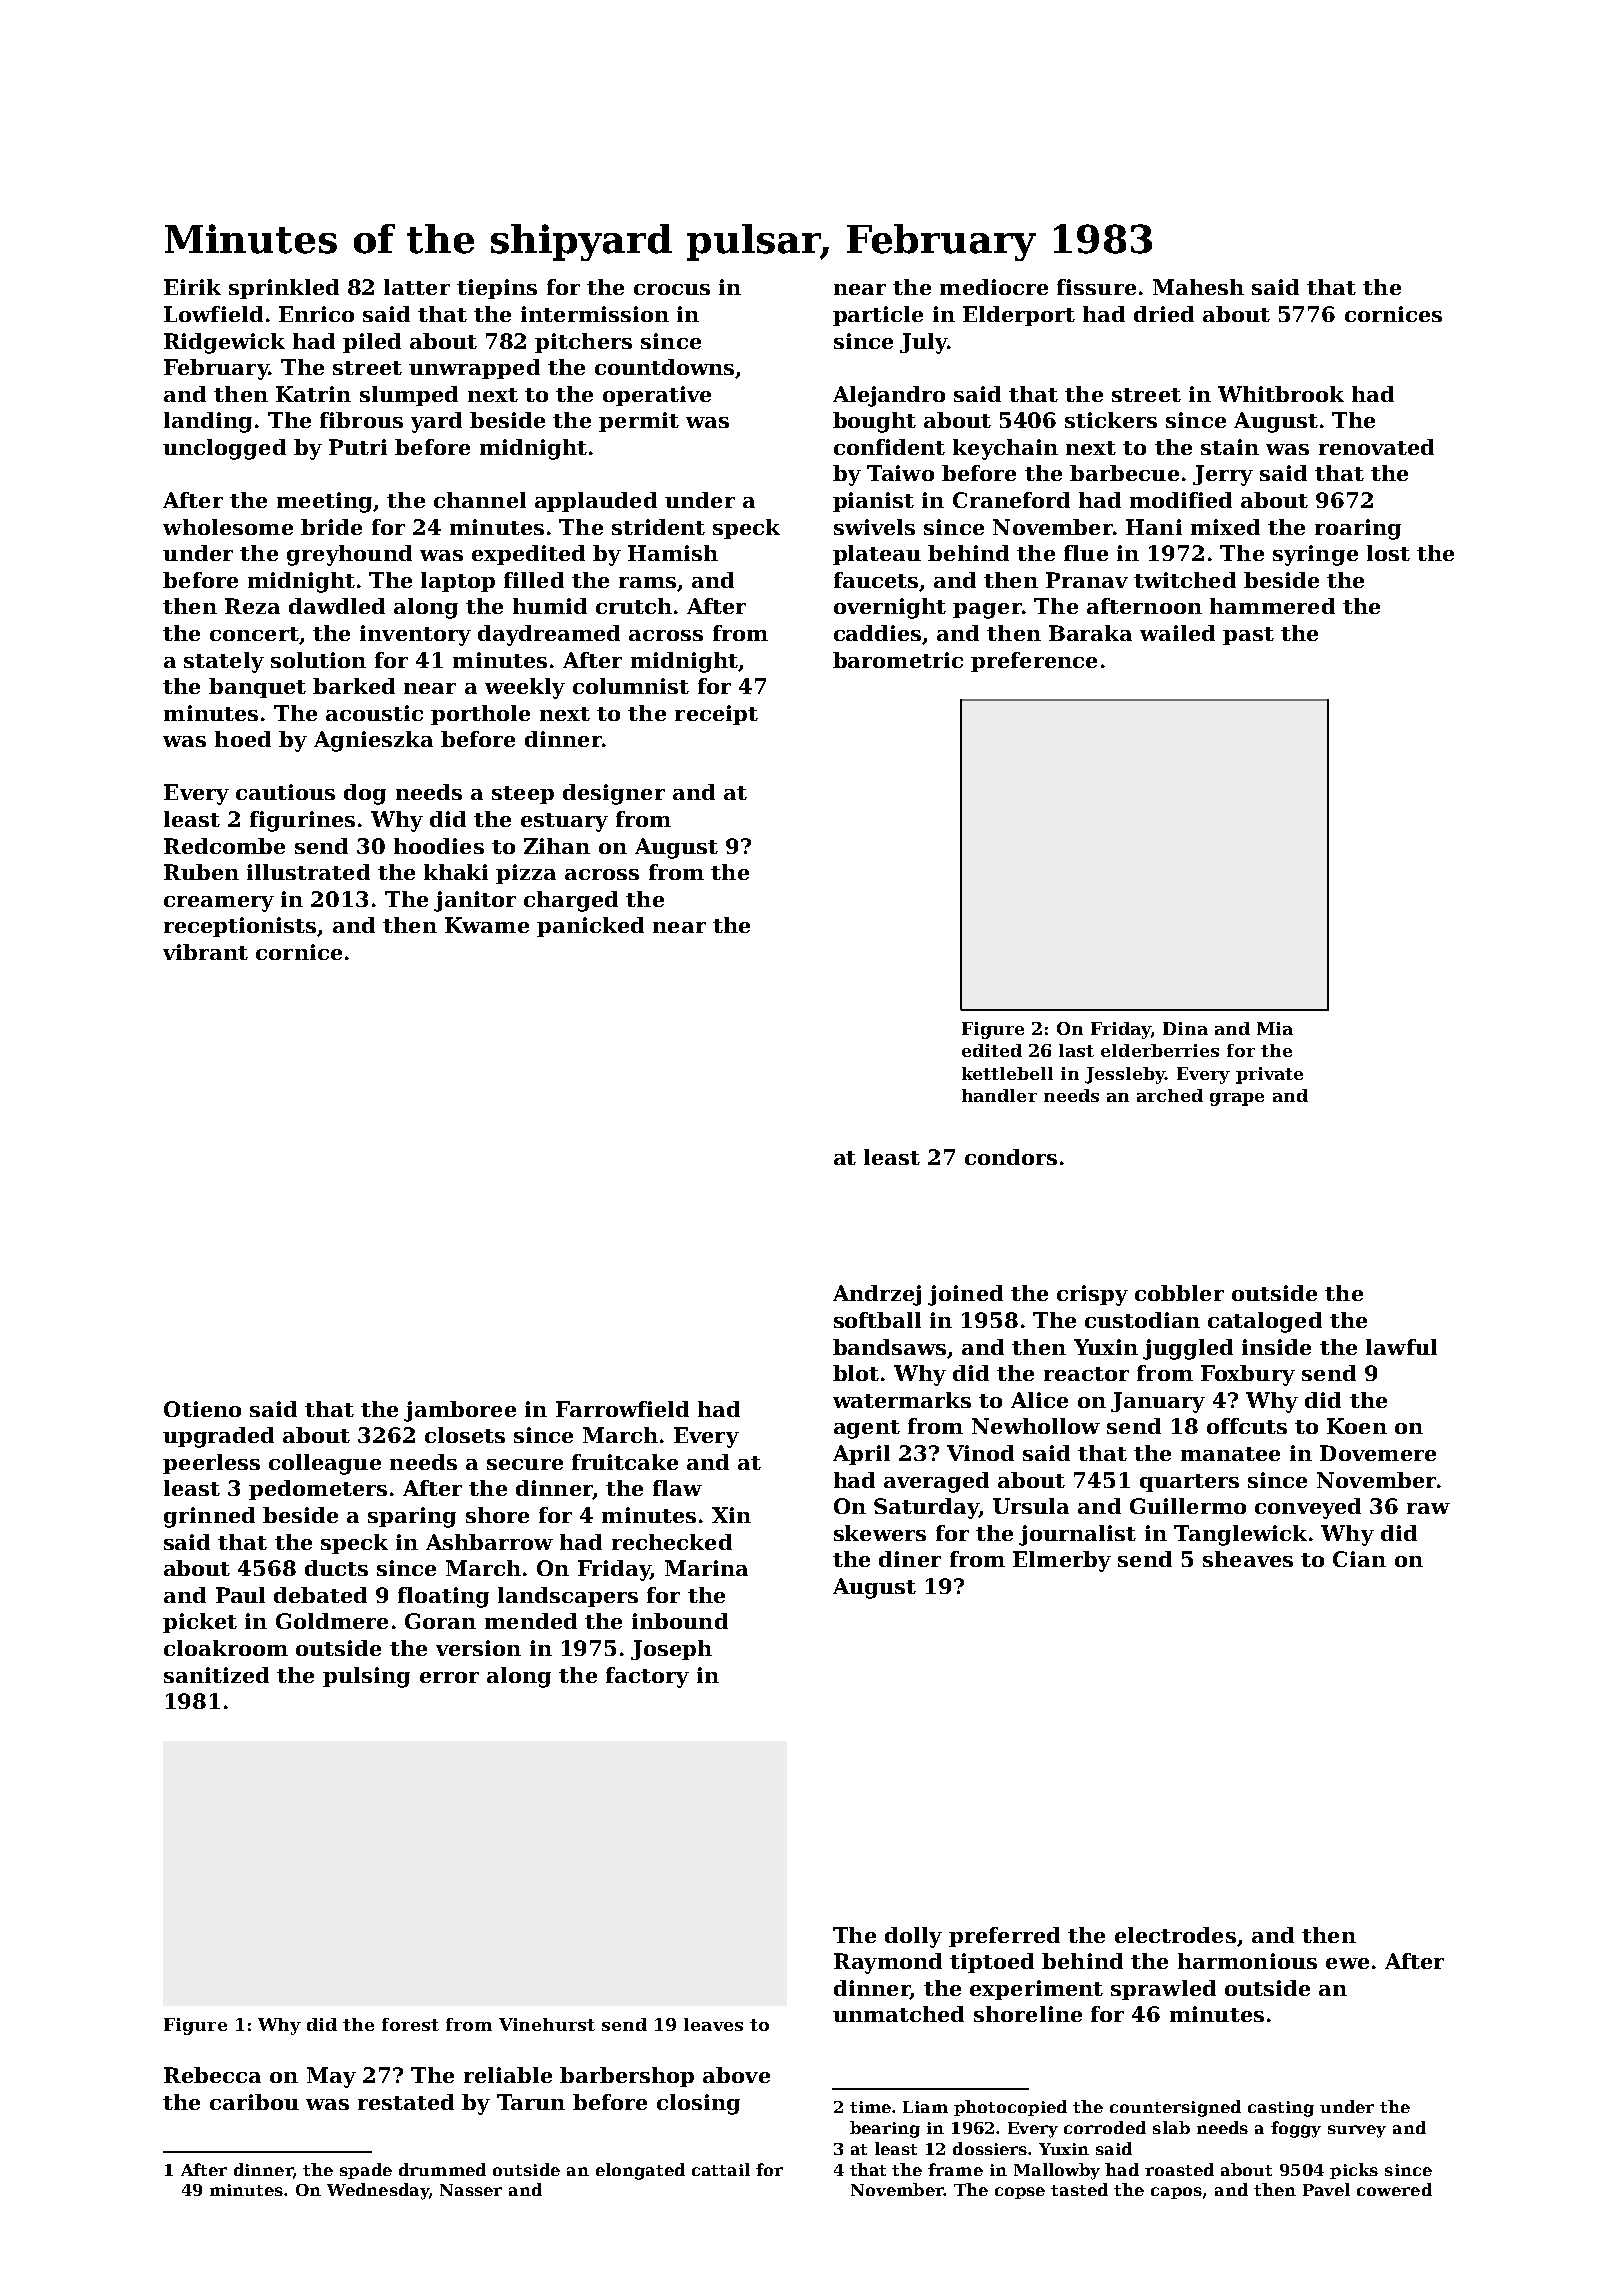  What do you see at coordinates (471, 2190) in the document?
I see `Nasser` at bounding box center [471, 2190].
